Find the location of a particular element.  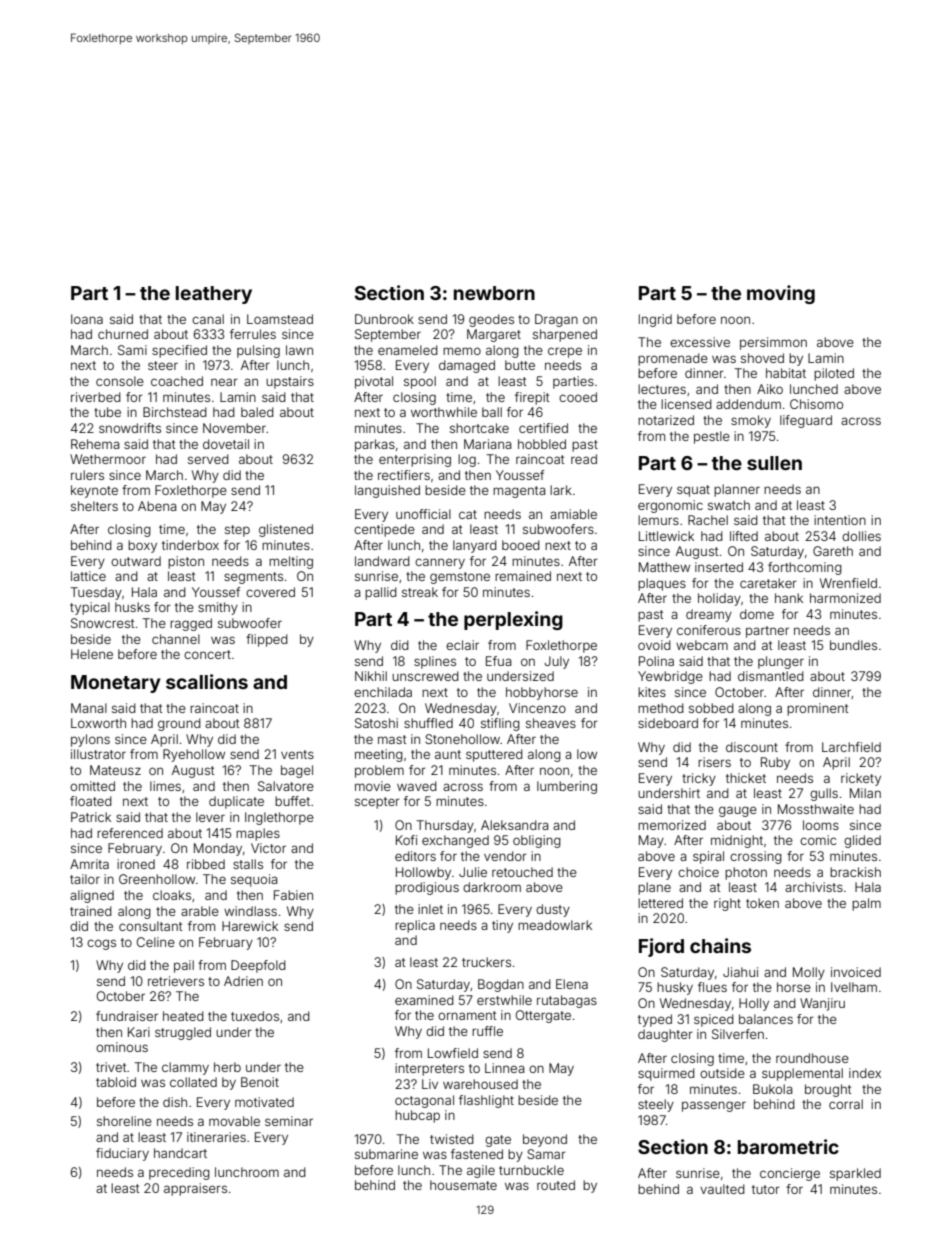

tuxedos is located at coordinates (255, 1016).
